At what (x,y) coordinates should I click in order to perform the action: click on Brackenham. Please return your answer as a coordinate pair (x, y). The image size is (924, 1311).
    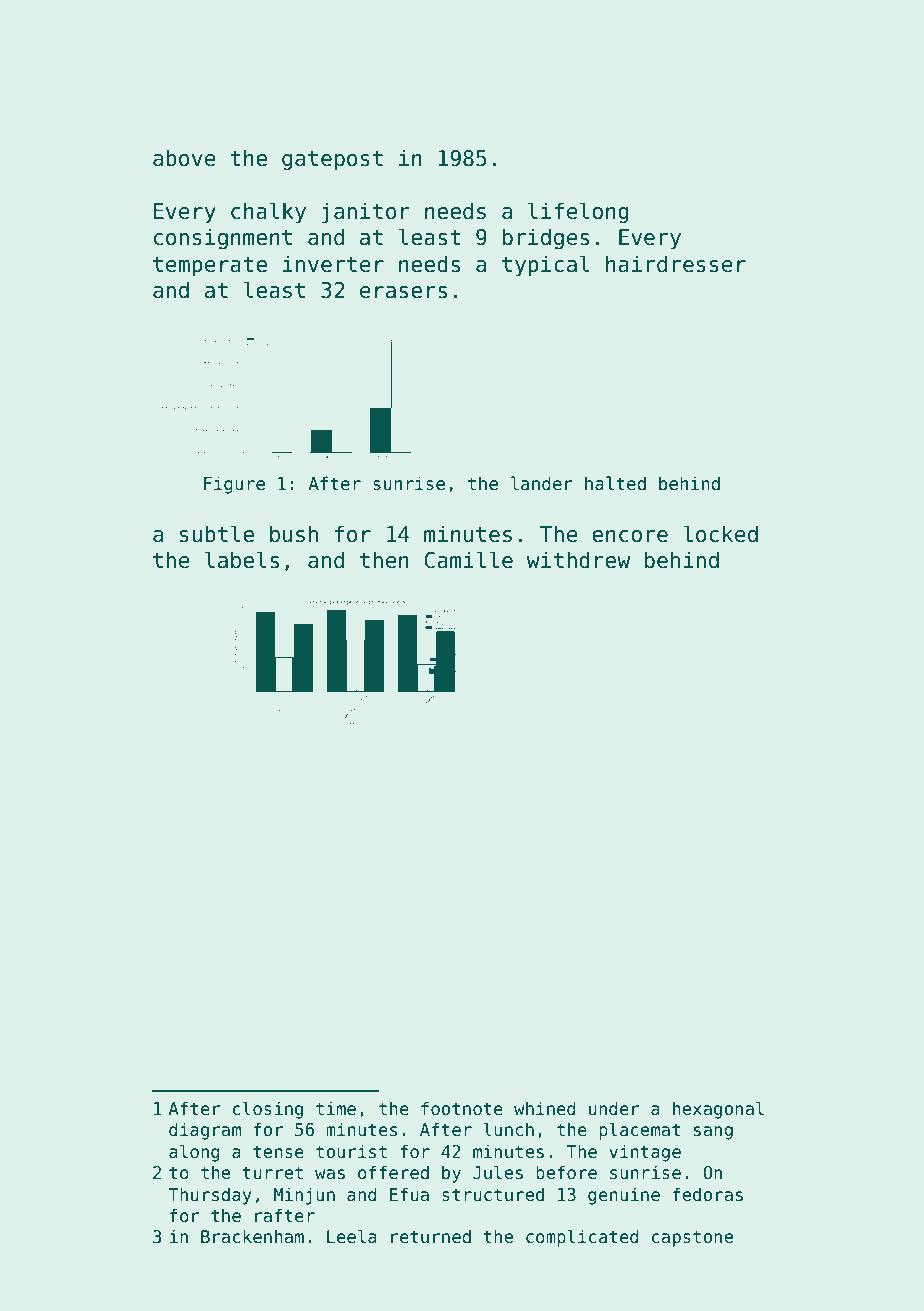
    Looking at the image, I should click on (252, 1236).
